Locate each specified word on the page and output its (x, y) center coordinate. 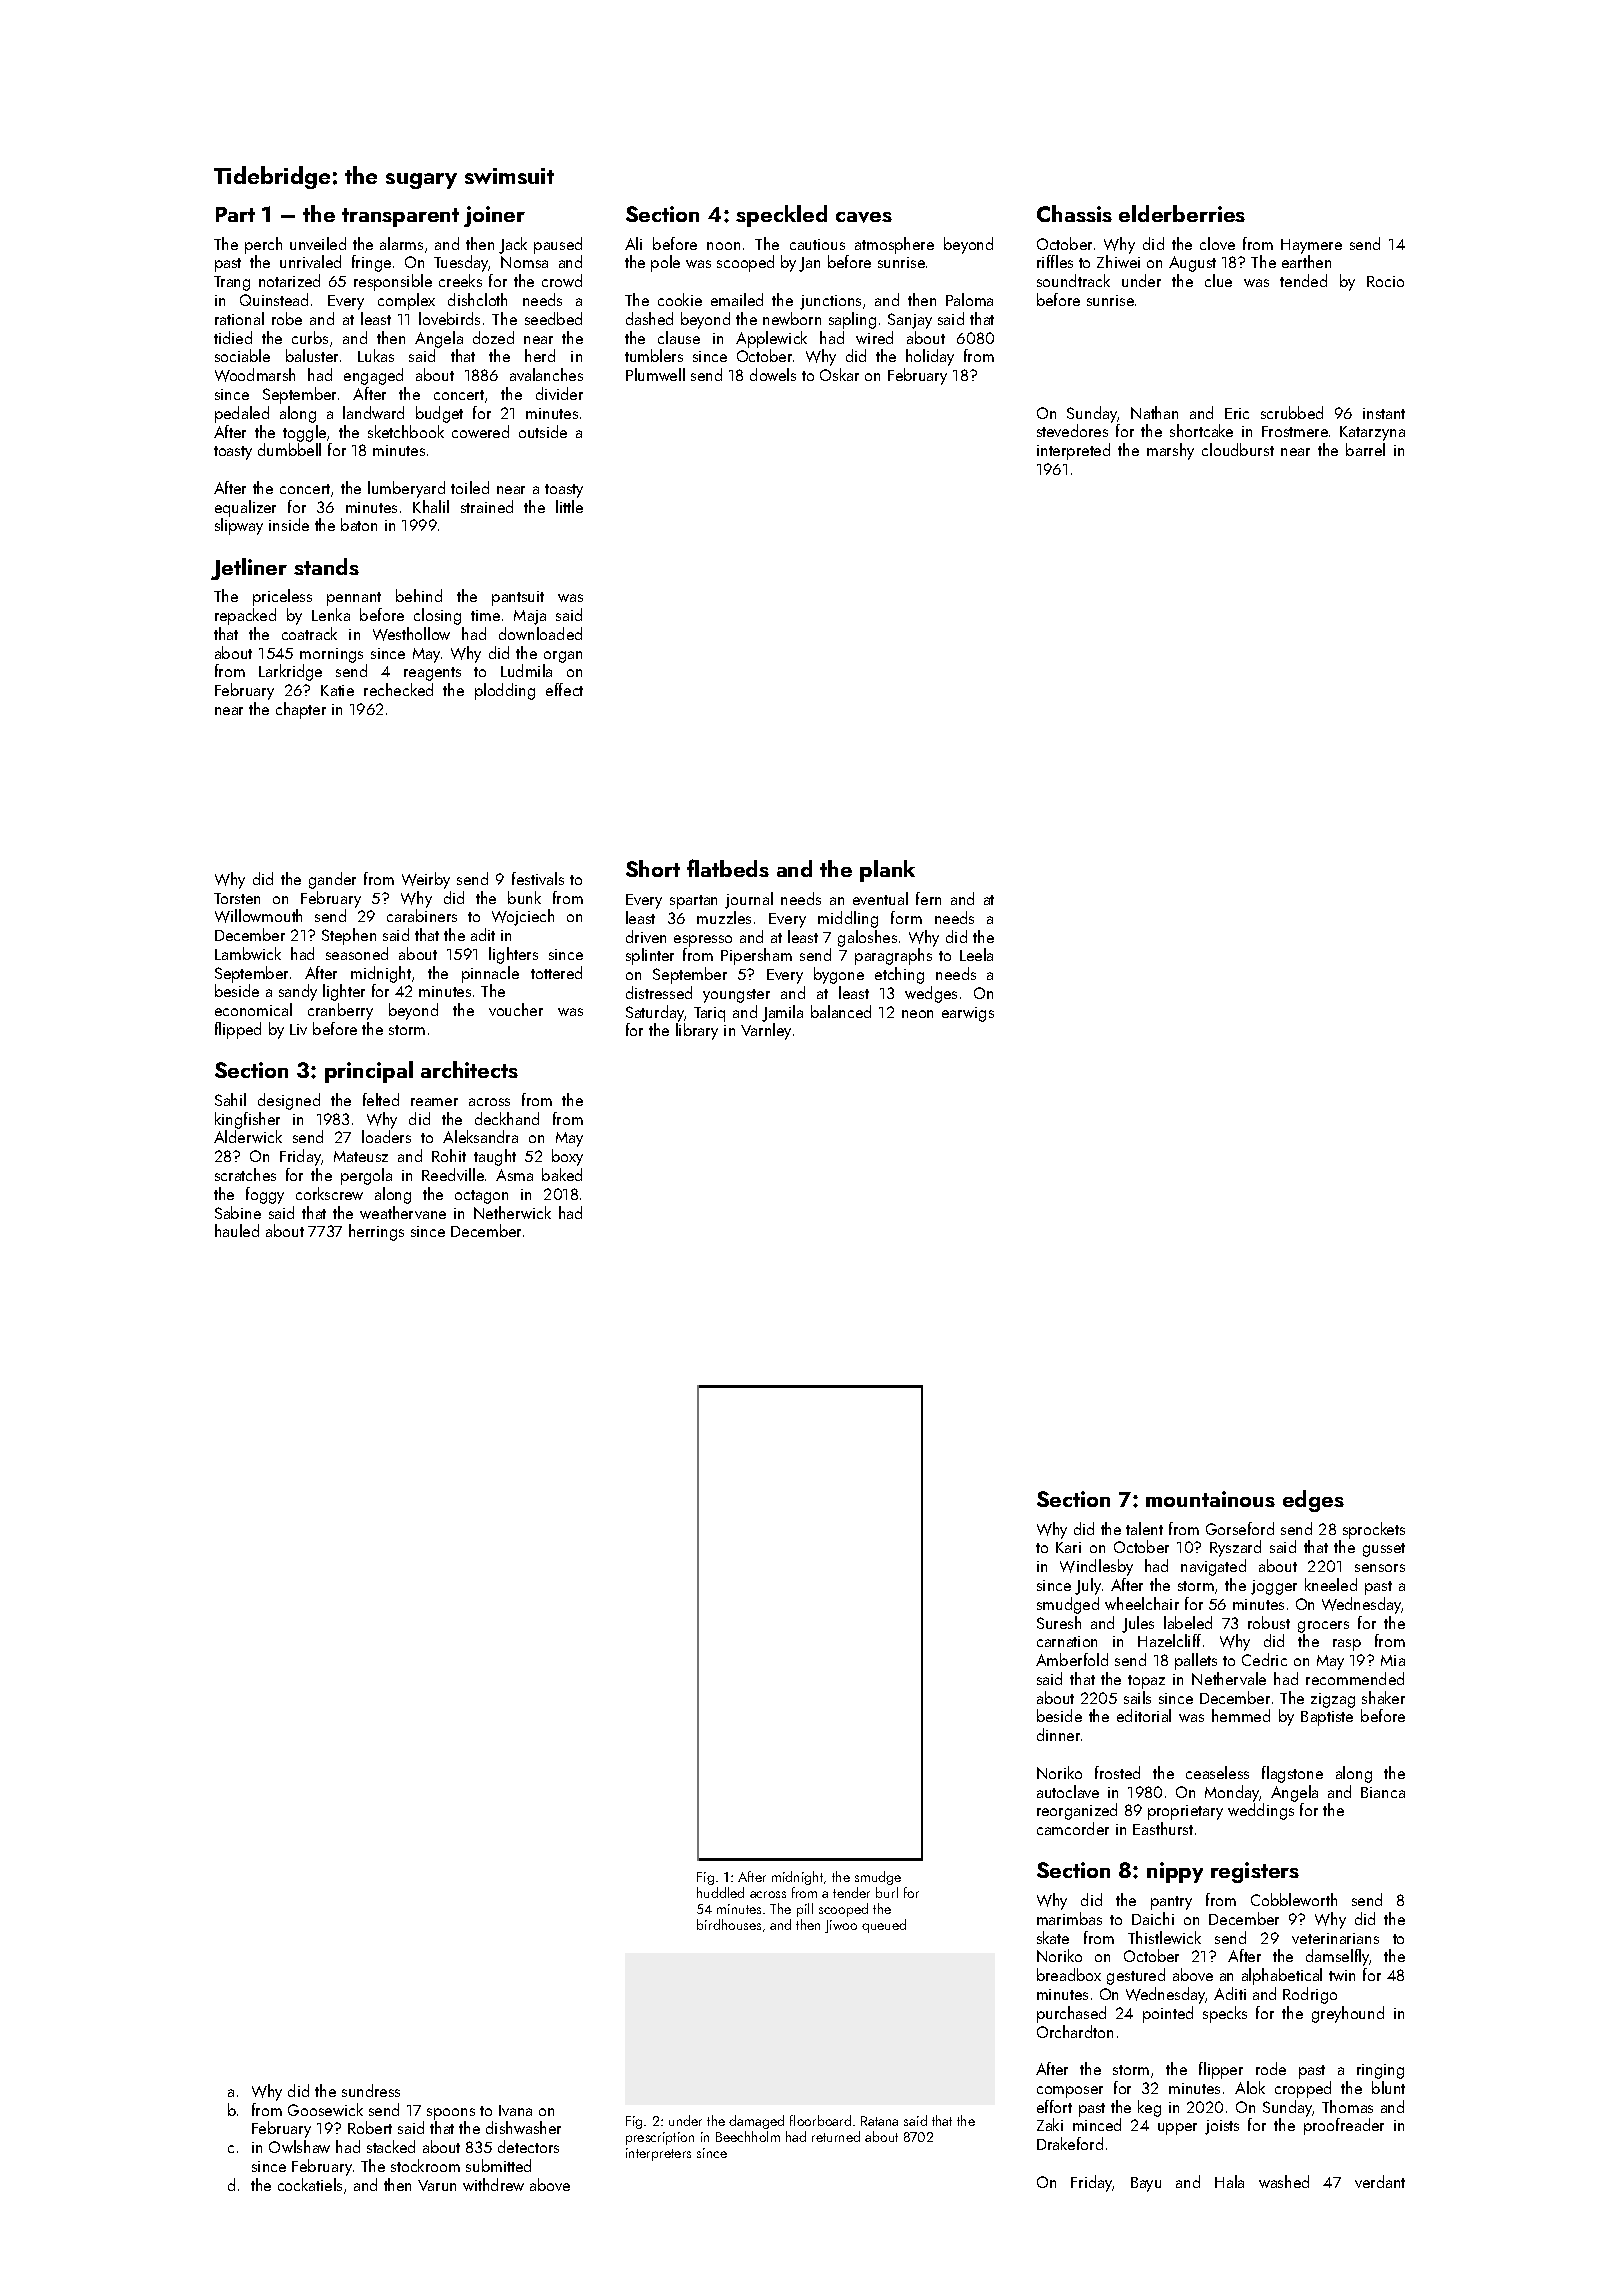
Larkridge (290, 672)
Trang (232, 283)
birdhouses (729, 1924)
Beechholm (748, 2136)
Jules (1138, 1624)
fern (928, 898)
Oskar (839, 374)
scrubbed (1292, 412)
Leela (976, 954)
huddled (720, 1892)
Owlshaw (299, 2146)
